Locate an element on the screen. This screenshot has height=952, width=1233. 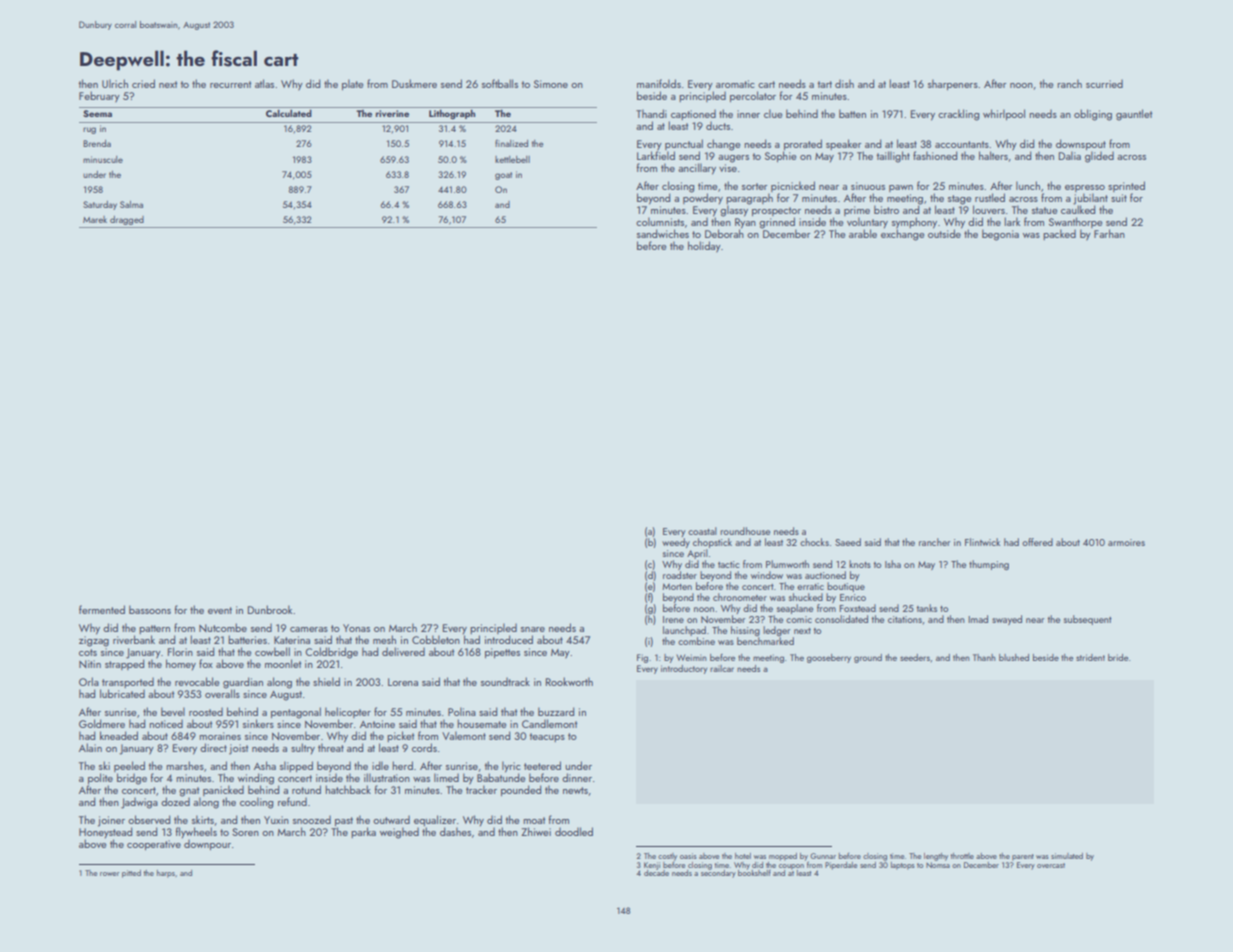
outside is located at coordinates (944, 233).
